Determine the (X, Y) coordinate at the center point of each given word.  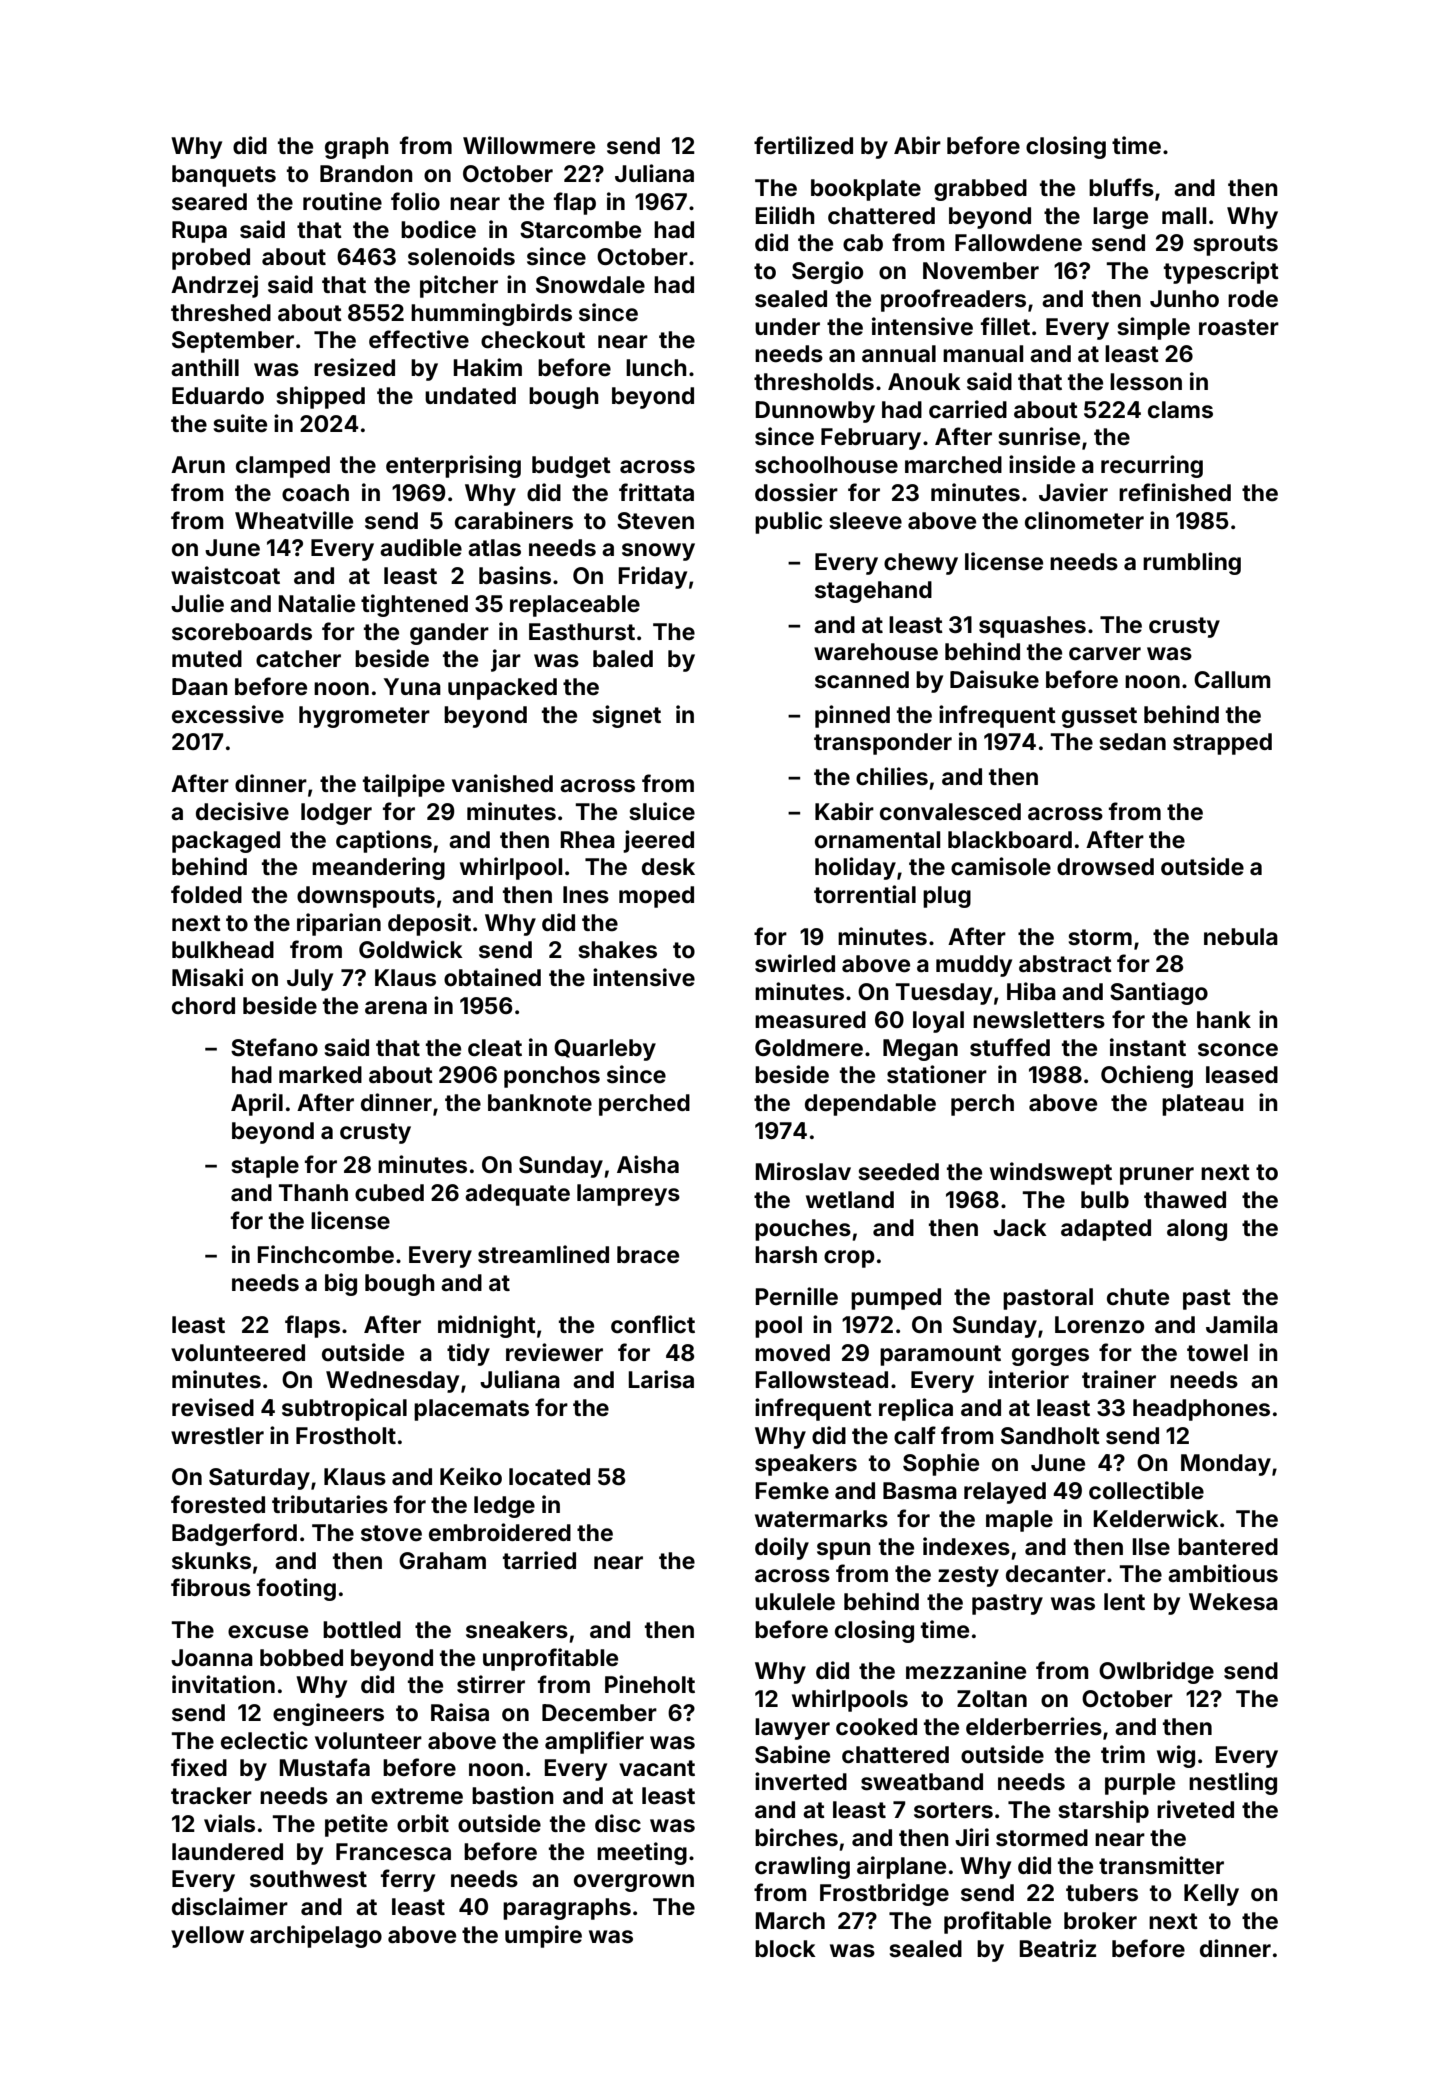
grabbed (980, 190)
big (341, 1284)
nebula (1241, 937)
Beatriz (1057, 1948)
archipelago (316, 1936)
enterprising (453, 466)
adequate (517, 1195)
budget (571, 467)
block (785, 1948)
